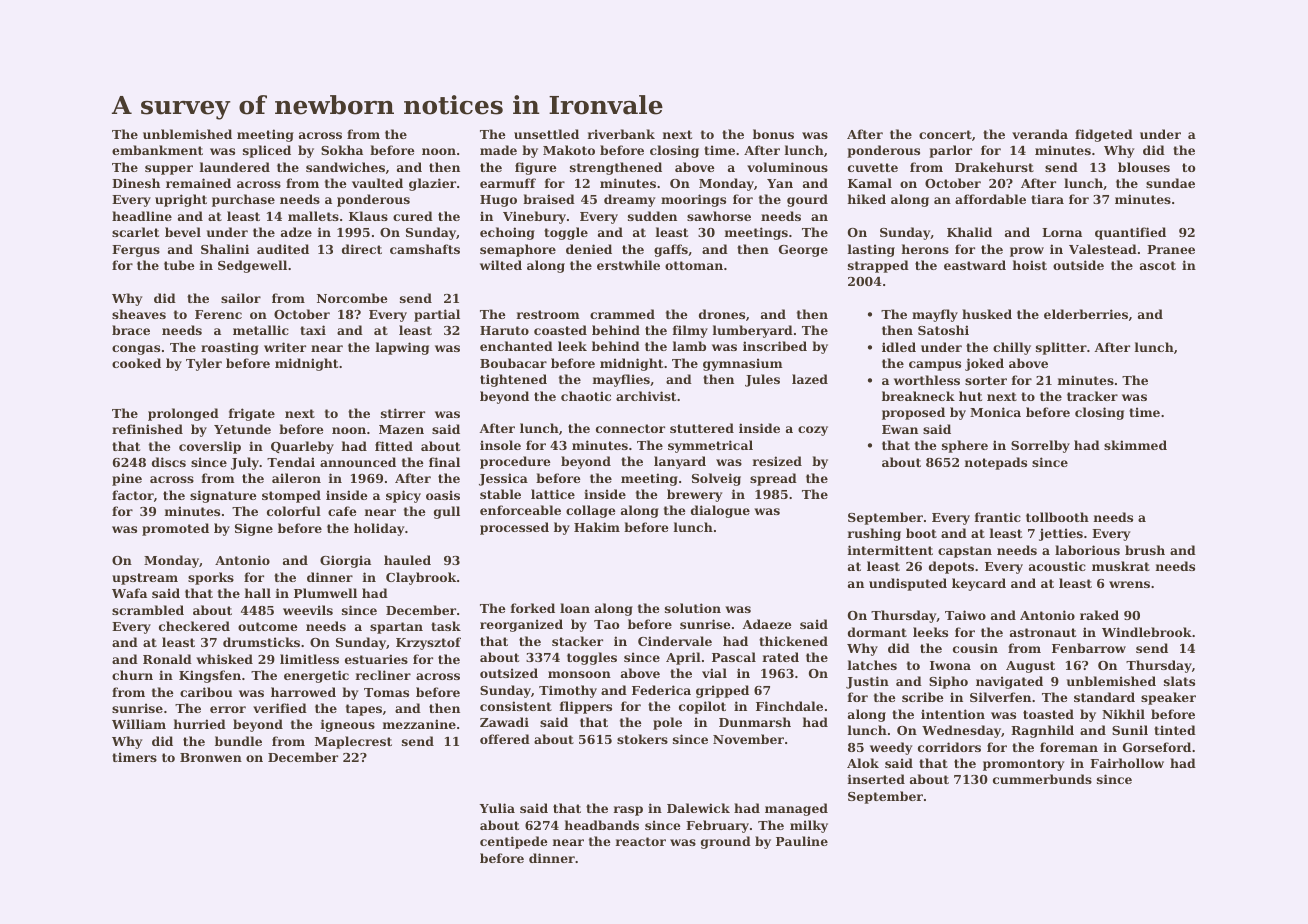  What do you see at coordinates (383, 675) in the screenshot?
I see `recliner` at bounding box center [383, 675].
